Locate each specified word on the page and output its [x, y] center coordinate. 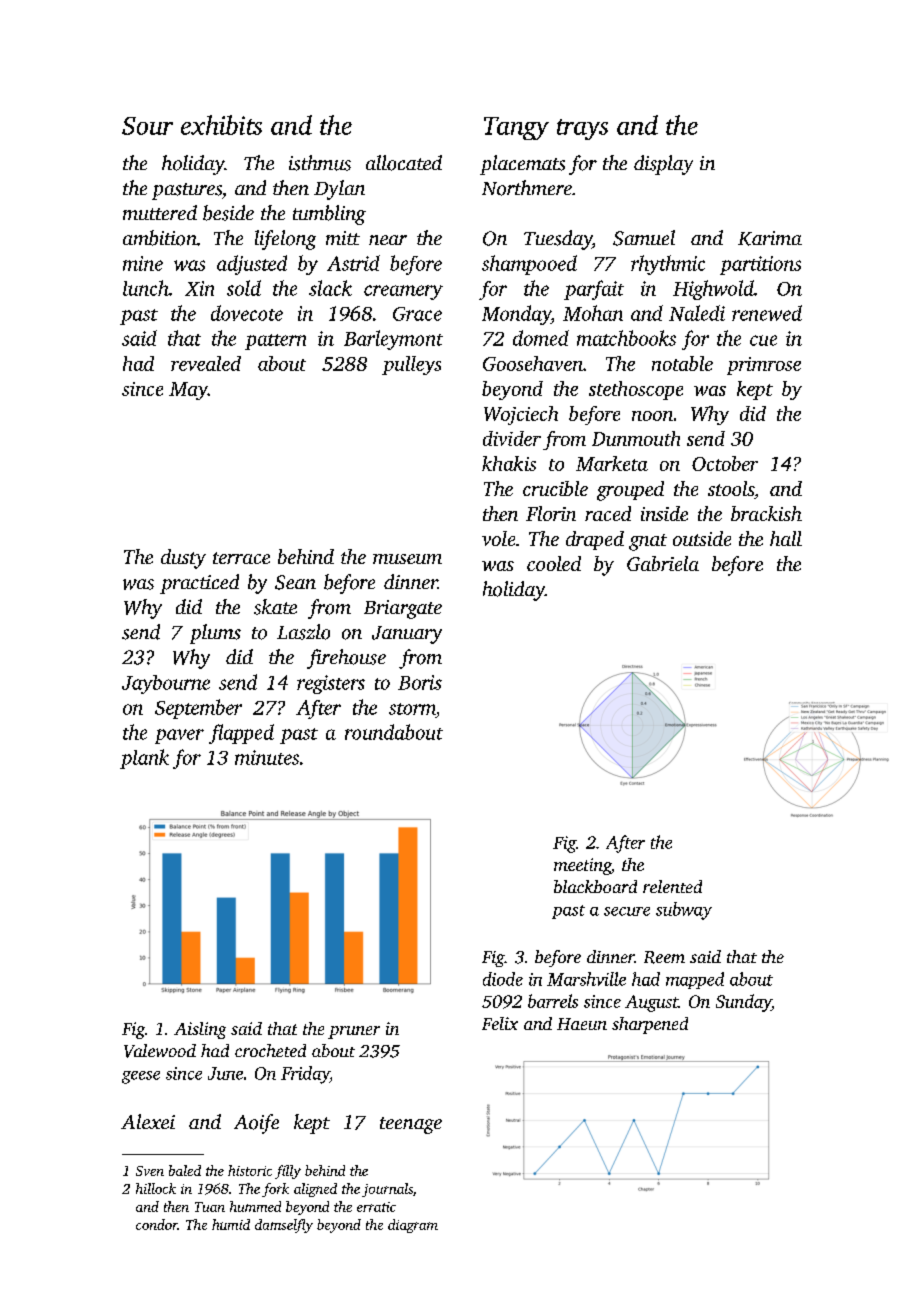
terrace [241, 558]
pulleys [411, 365]
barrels [553, 1001]
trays [582, 129]
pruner [354, 1032]
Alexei [148, 1121]
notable [682, 363]
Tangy [516, 128]
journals [387, 1190]
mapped [695, 980]
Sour [147, 126]
